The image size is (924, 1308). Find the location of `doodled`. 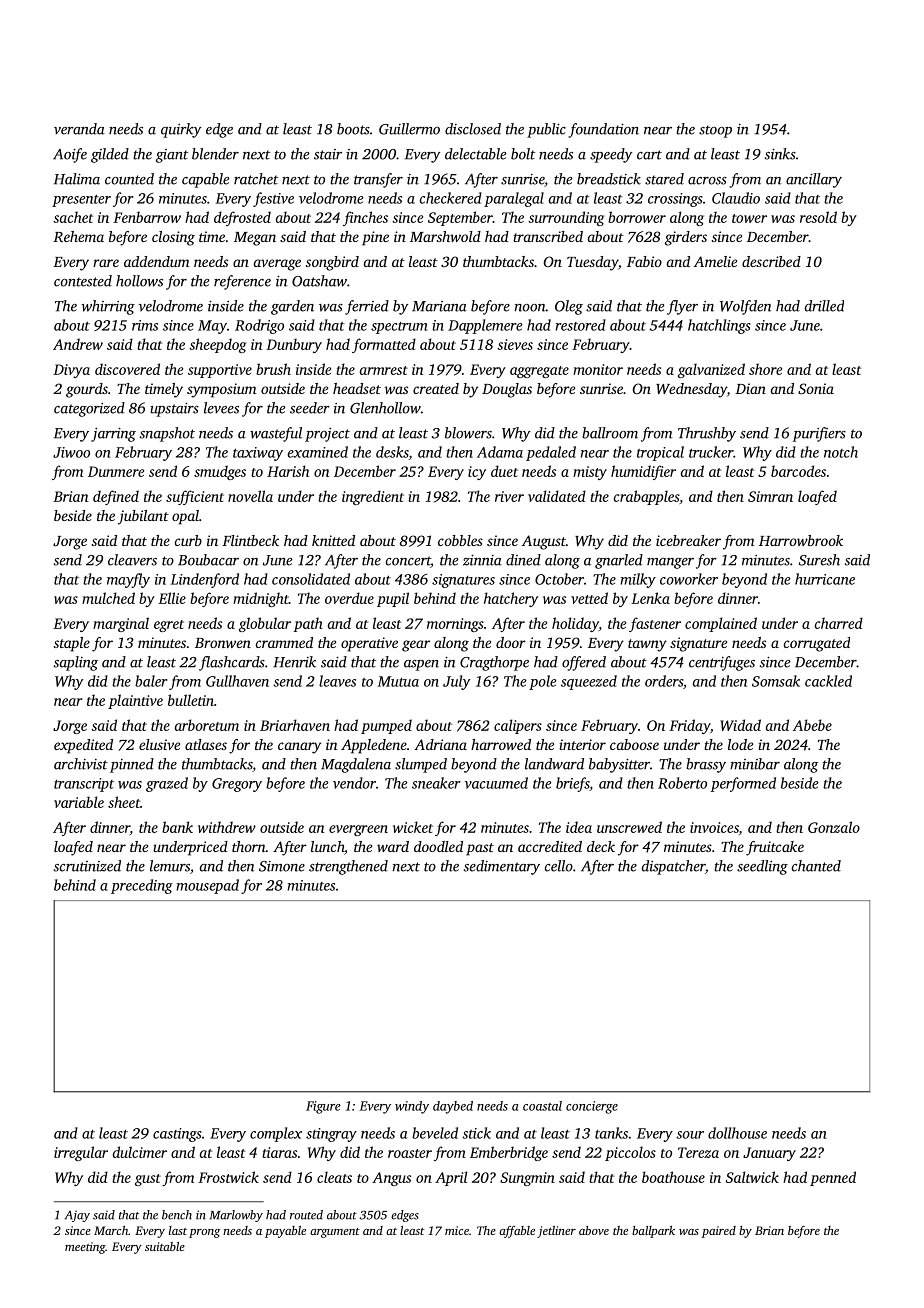

doodled is located at coordinates (438, 846).
